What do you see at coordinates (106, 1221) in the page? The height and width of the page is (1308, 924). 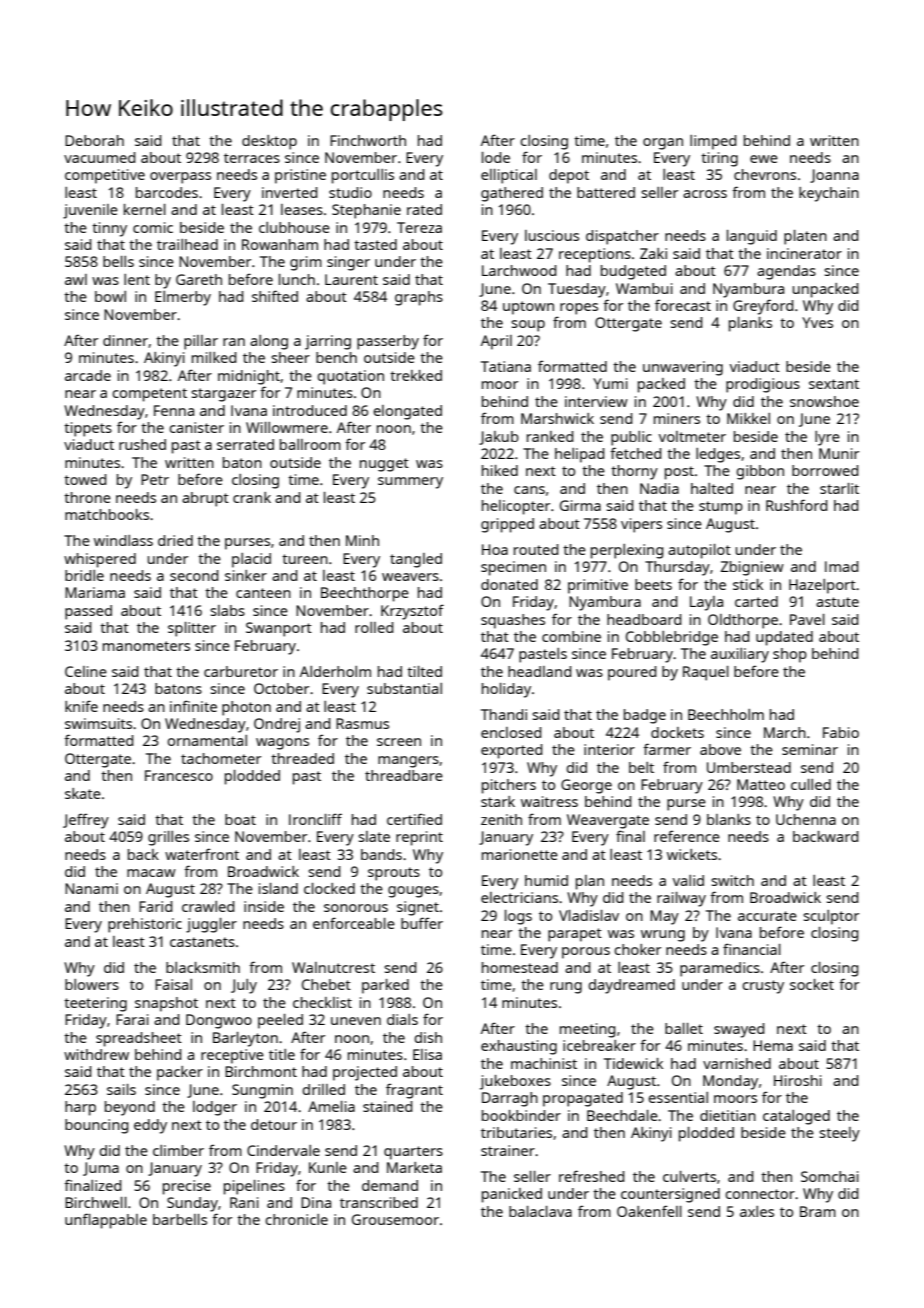 I see `unflappable` at bounding box center [106, 1221].
